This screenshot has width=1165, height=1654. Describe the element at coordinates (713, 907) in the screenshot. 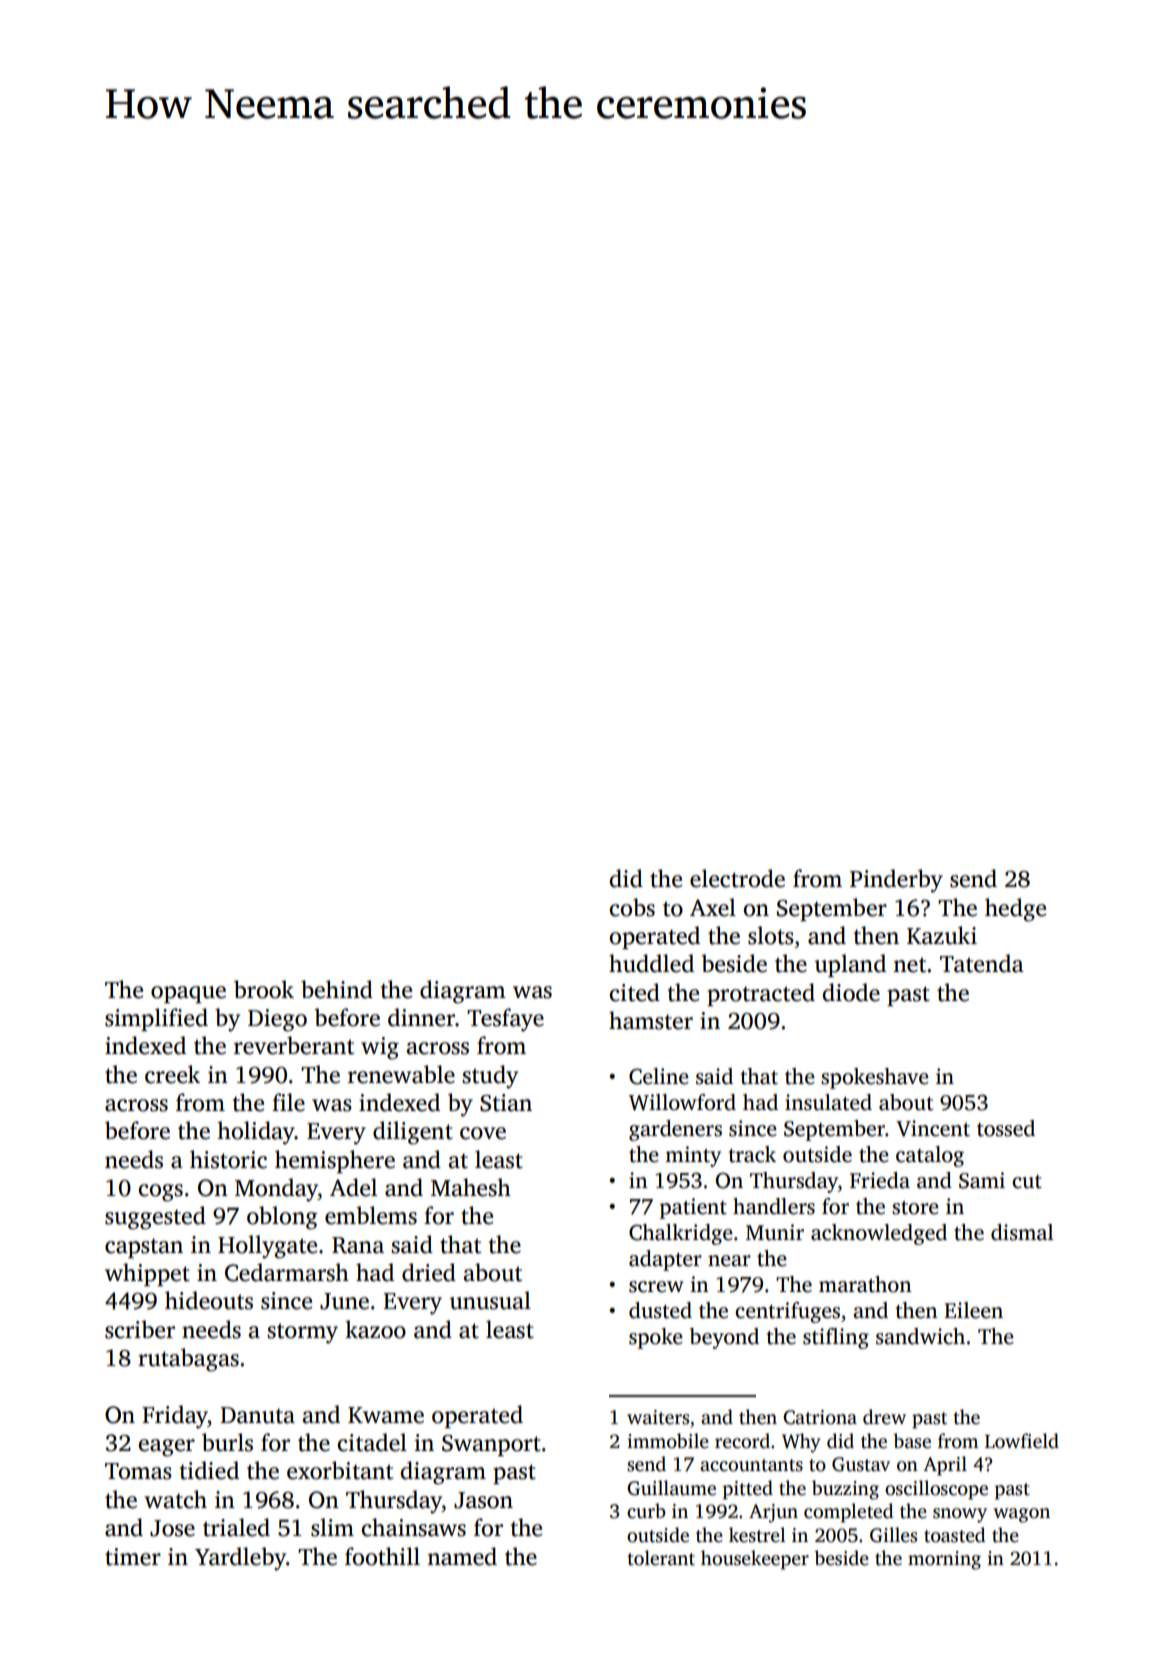

I see `Axel` at that location.
